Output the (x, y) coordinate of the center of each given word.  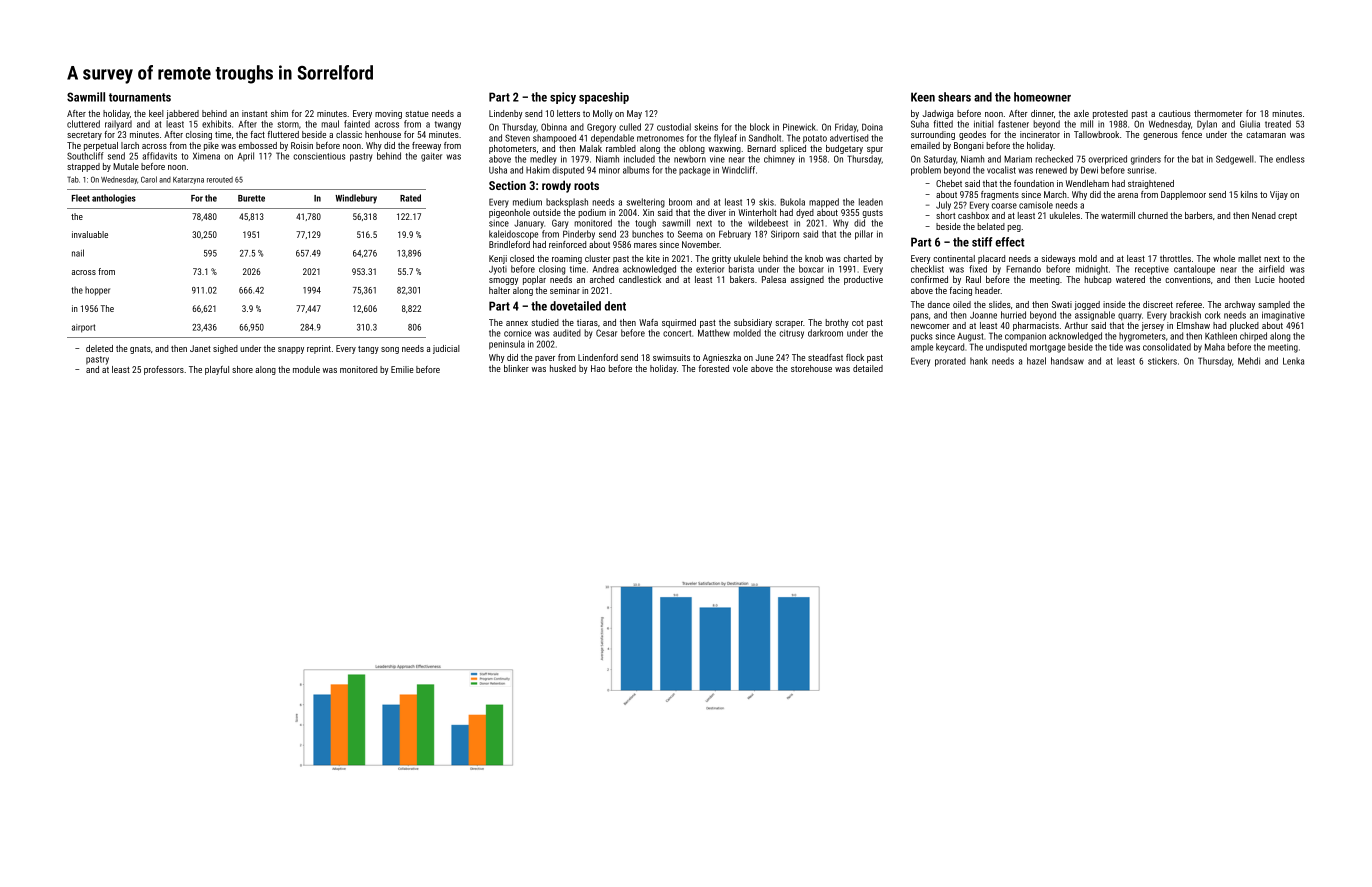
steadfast (825, 357)
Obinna (554, 127)
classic (349, 134)
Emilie (402, 369)
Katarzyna (188, 180)
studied (545, 322)
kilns (1249, 194)
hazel (1036, 361)
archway (1240, 305)
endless (1290, 159)
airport (83, 328)
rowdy (556, 186)
